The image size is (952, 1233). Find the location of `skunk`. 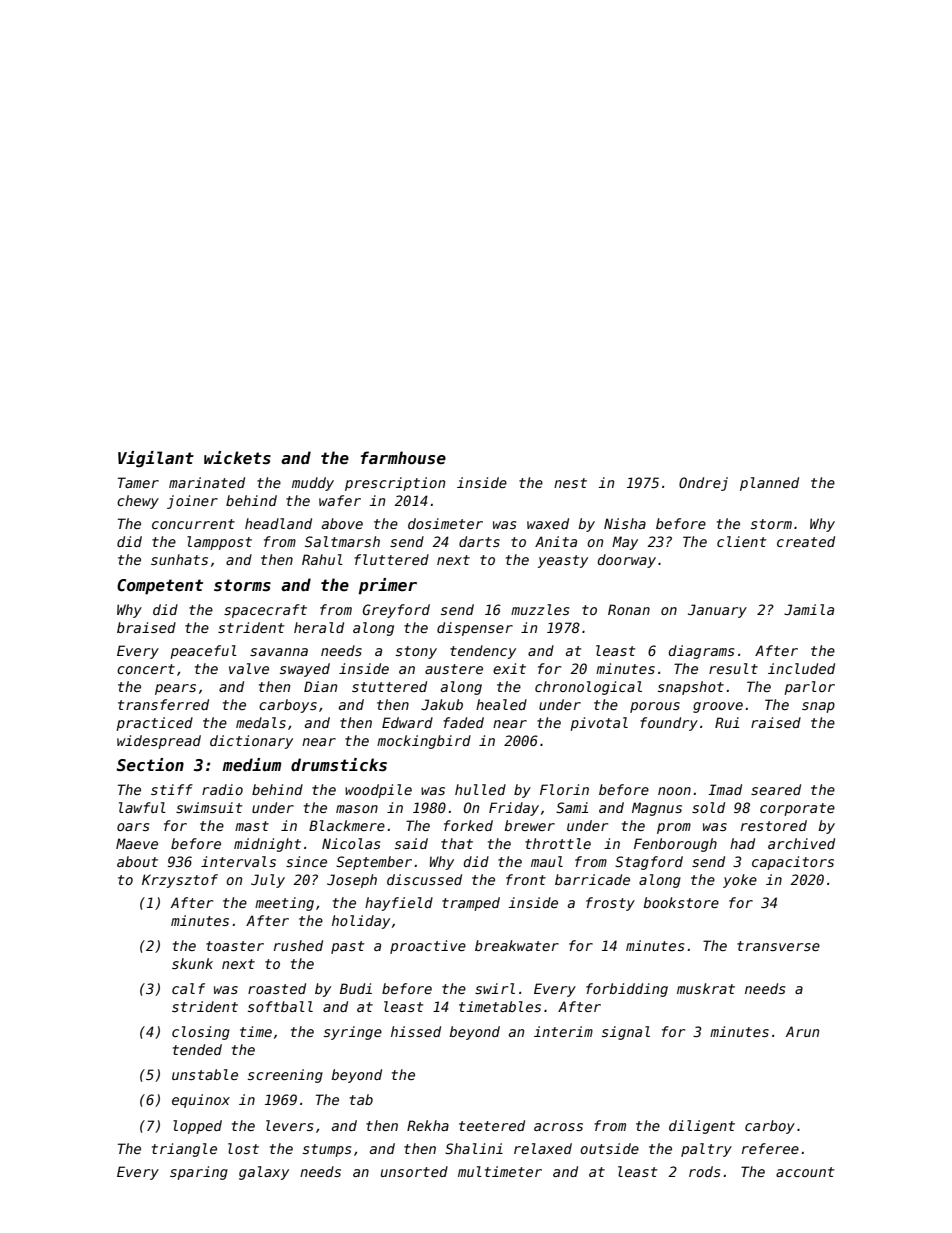

skunk is located at coordinates (192, 963).
